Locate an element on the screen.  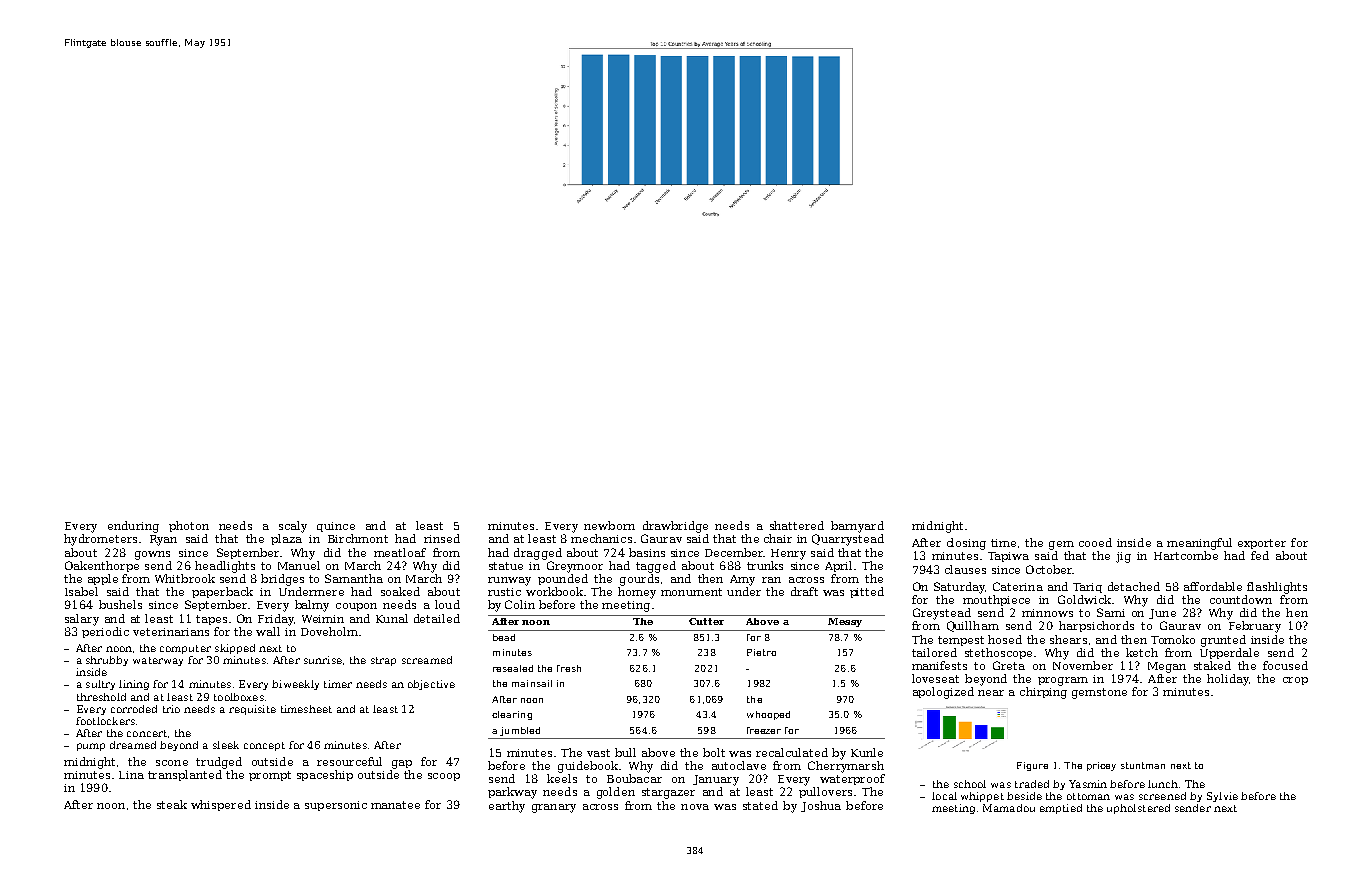
grunted is located at coordinates (1223, 641).
